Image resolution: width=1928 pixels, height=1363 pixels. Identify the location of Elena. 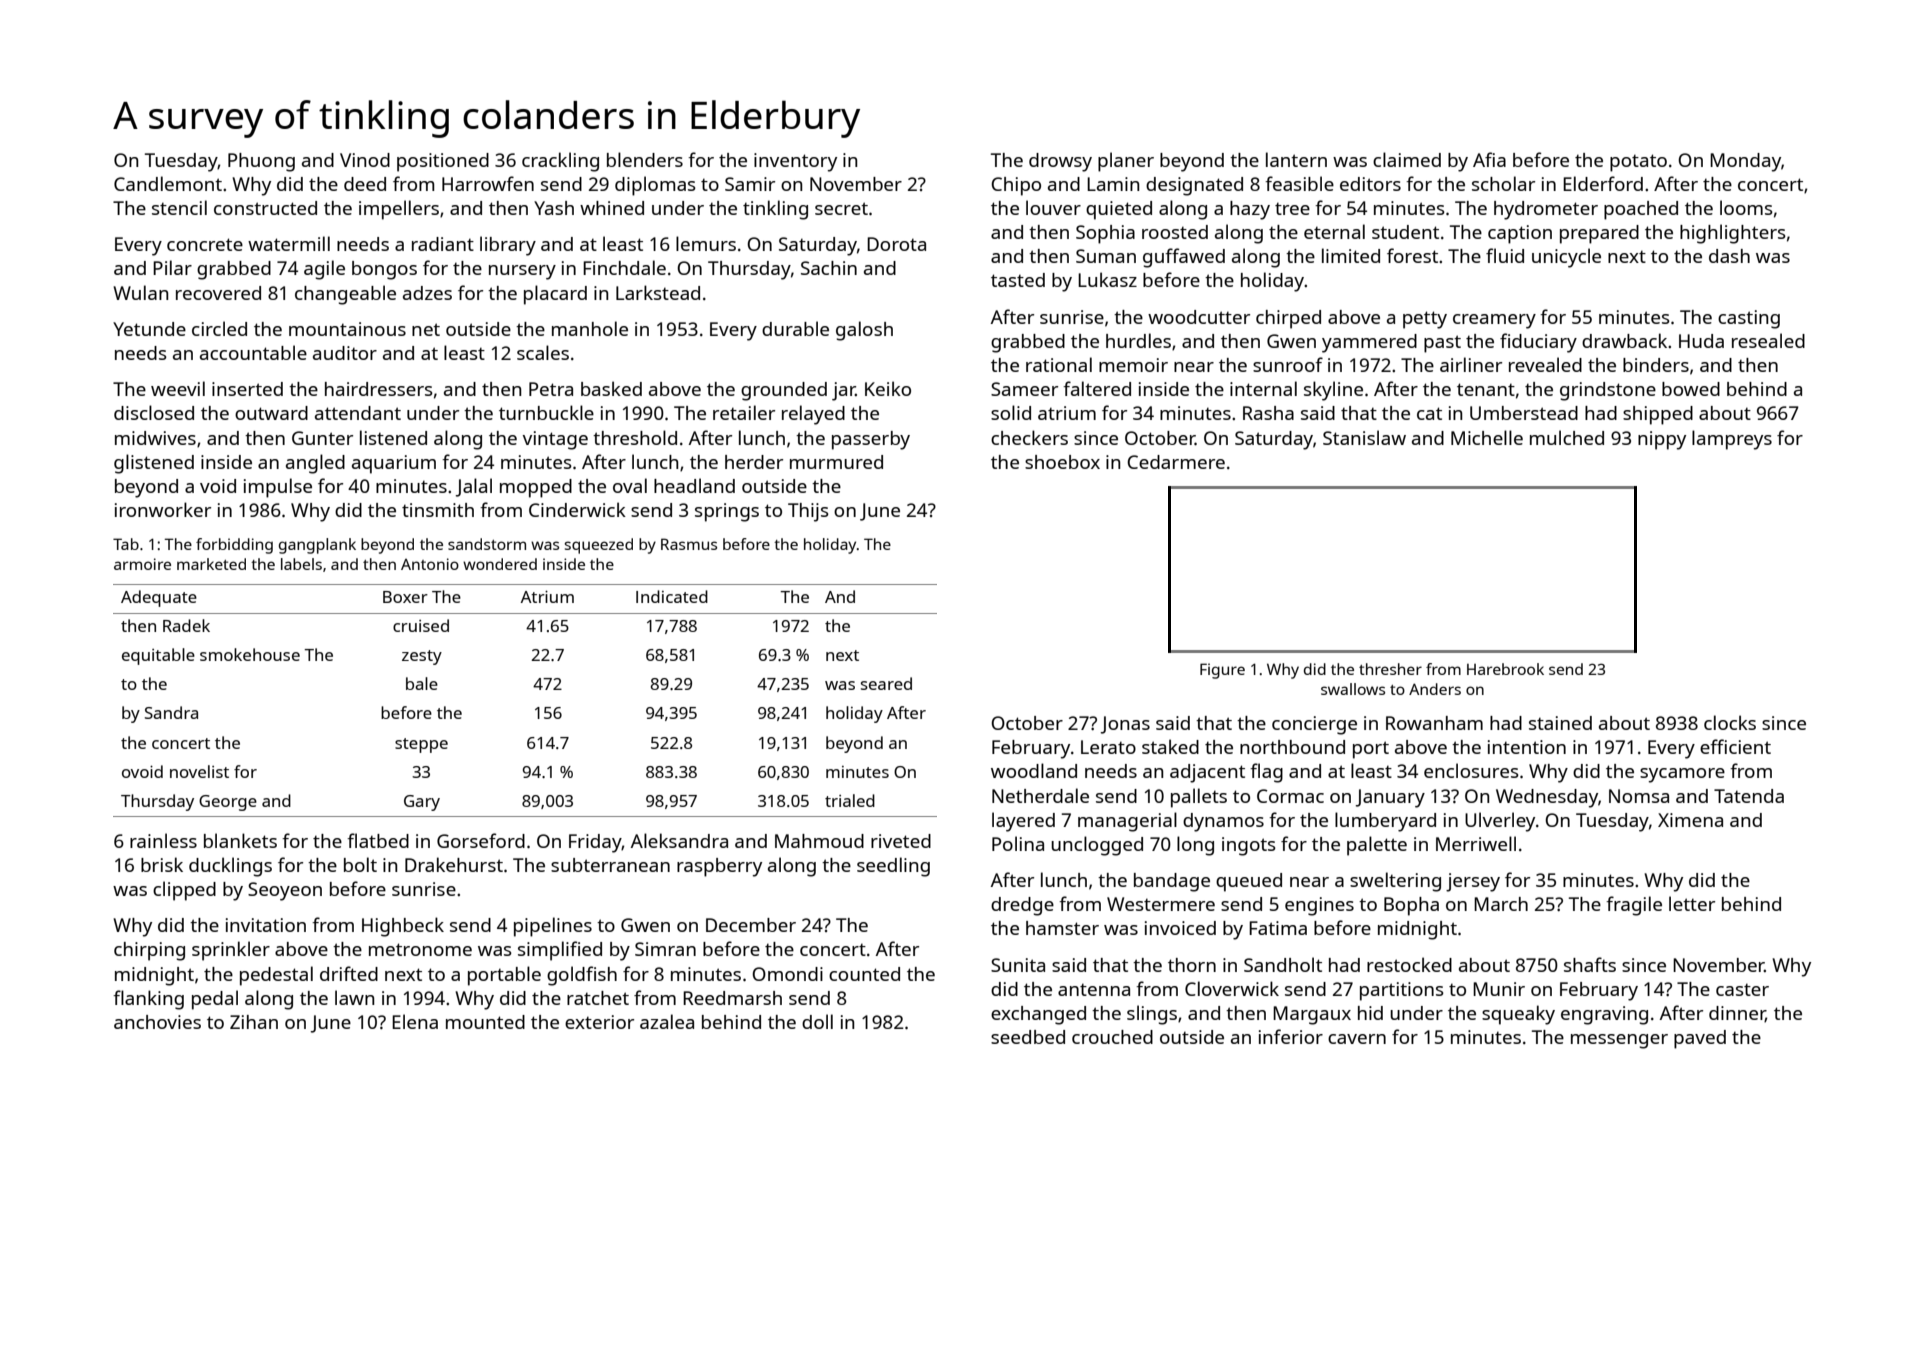
(415, 1021).
